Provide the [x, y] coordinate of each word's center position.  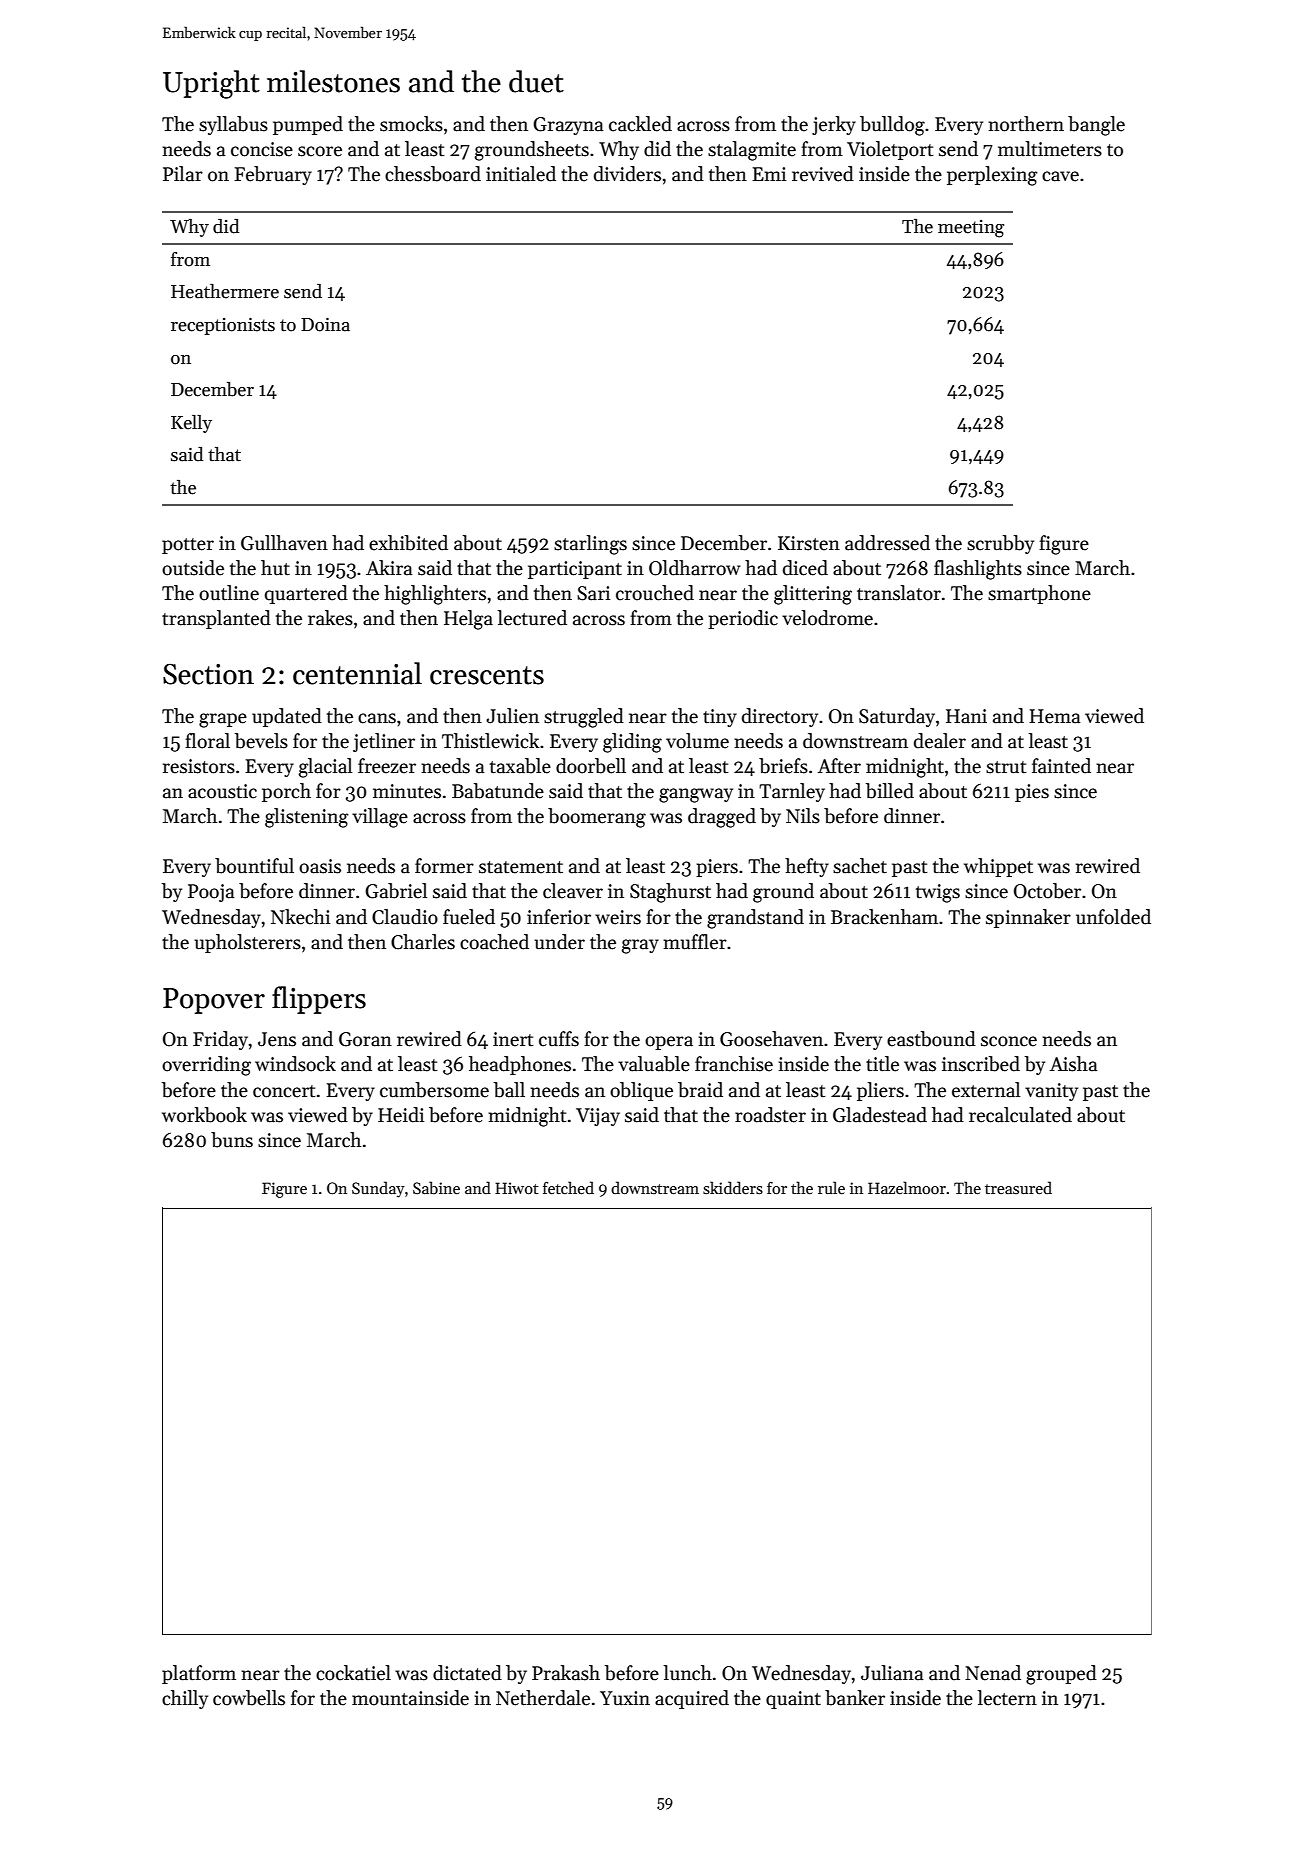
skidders [733, 1188]
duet [536, 81]
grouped [1061, 1675]
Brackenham [884, 917]
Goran [365, 1039]
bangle [1096, 126]
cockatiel [353, 1673]
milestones [333, 81]
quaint [793, 1700]
